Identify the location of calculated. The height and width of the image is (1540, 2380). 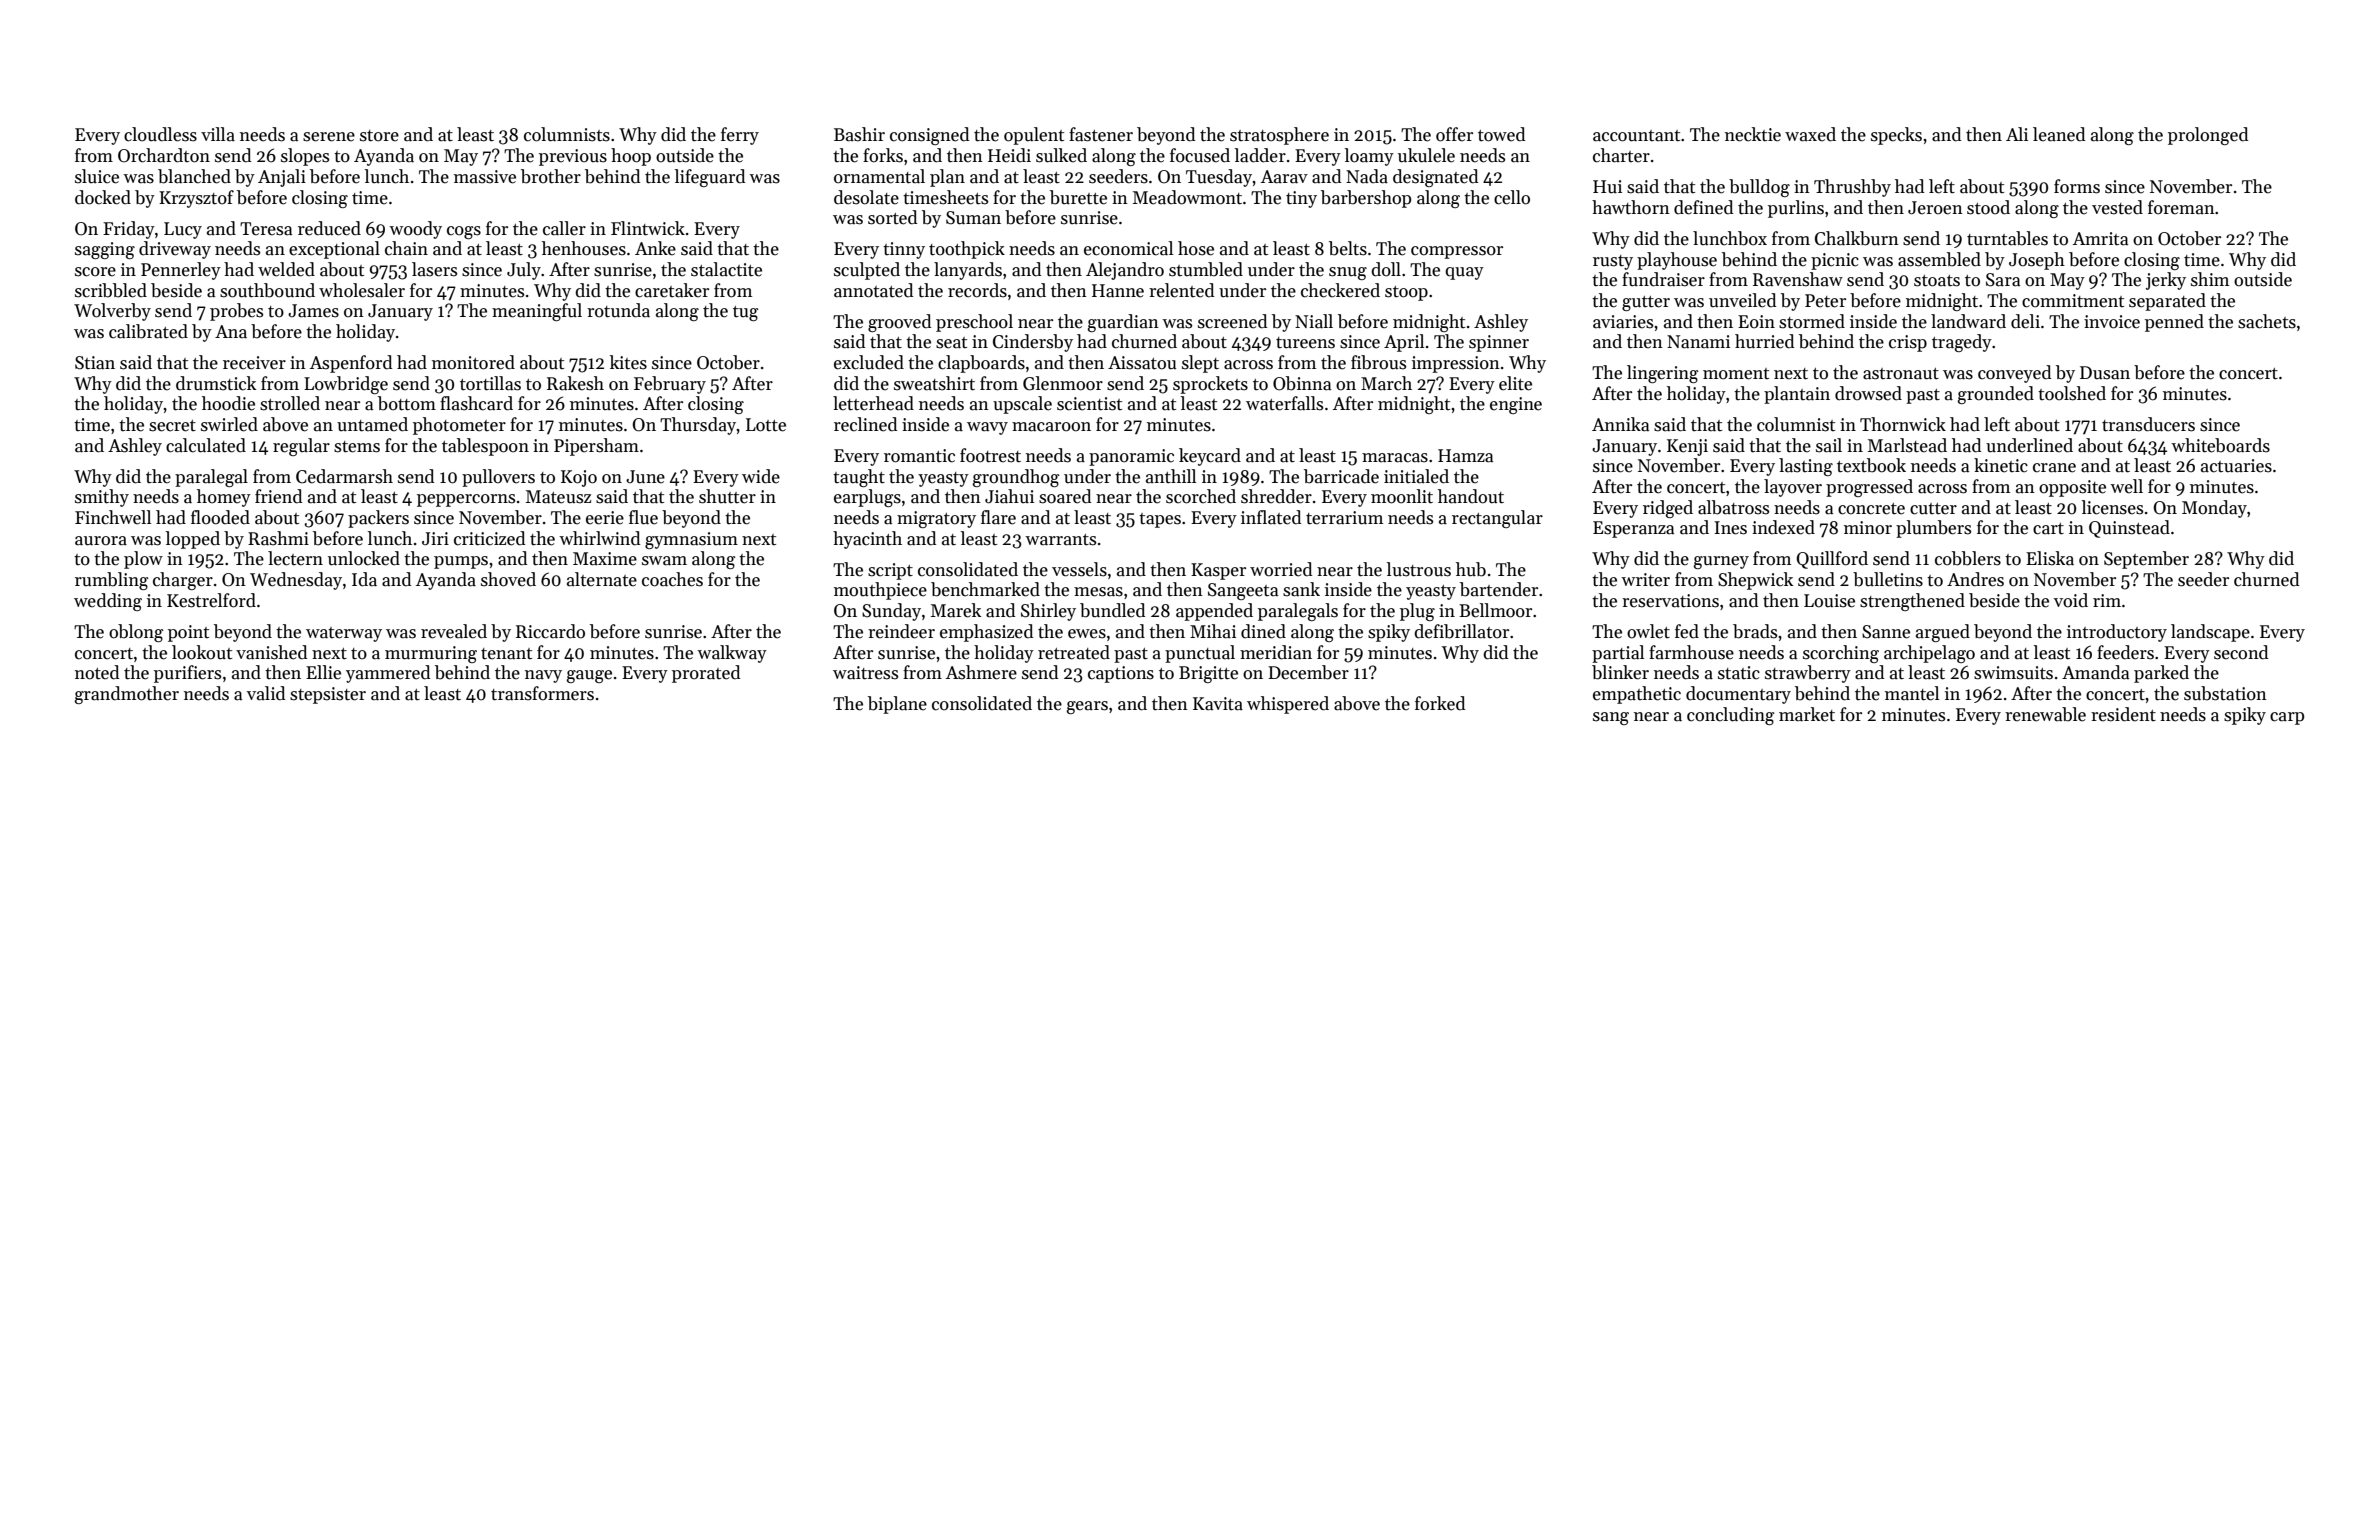
(206, 445).
